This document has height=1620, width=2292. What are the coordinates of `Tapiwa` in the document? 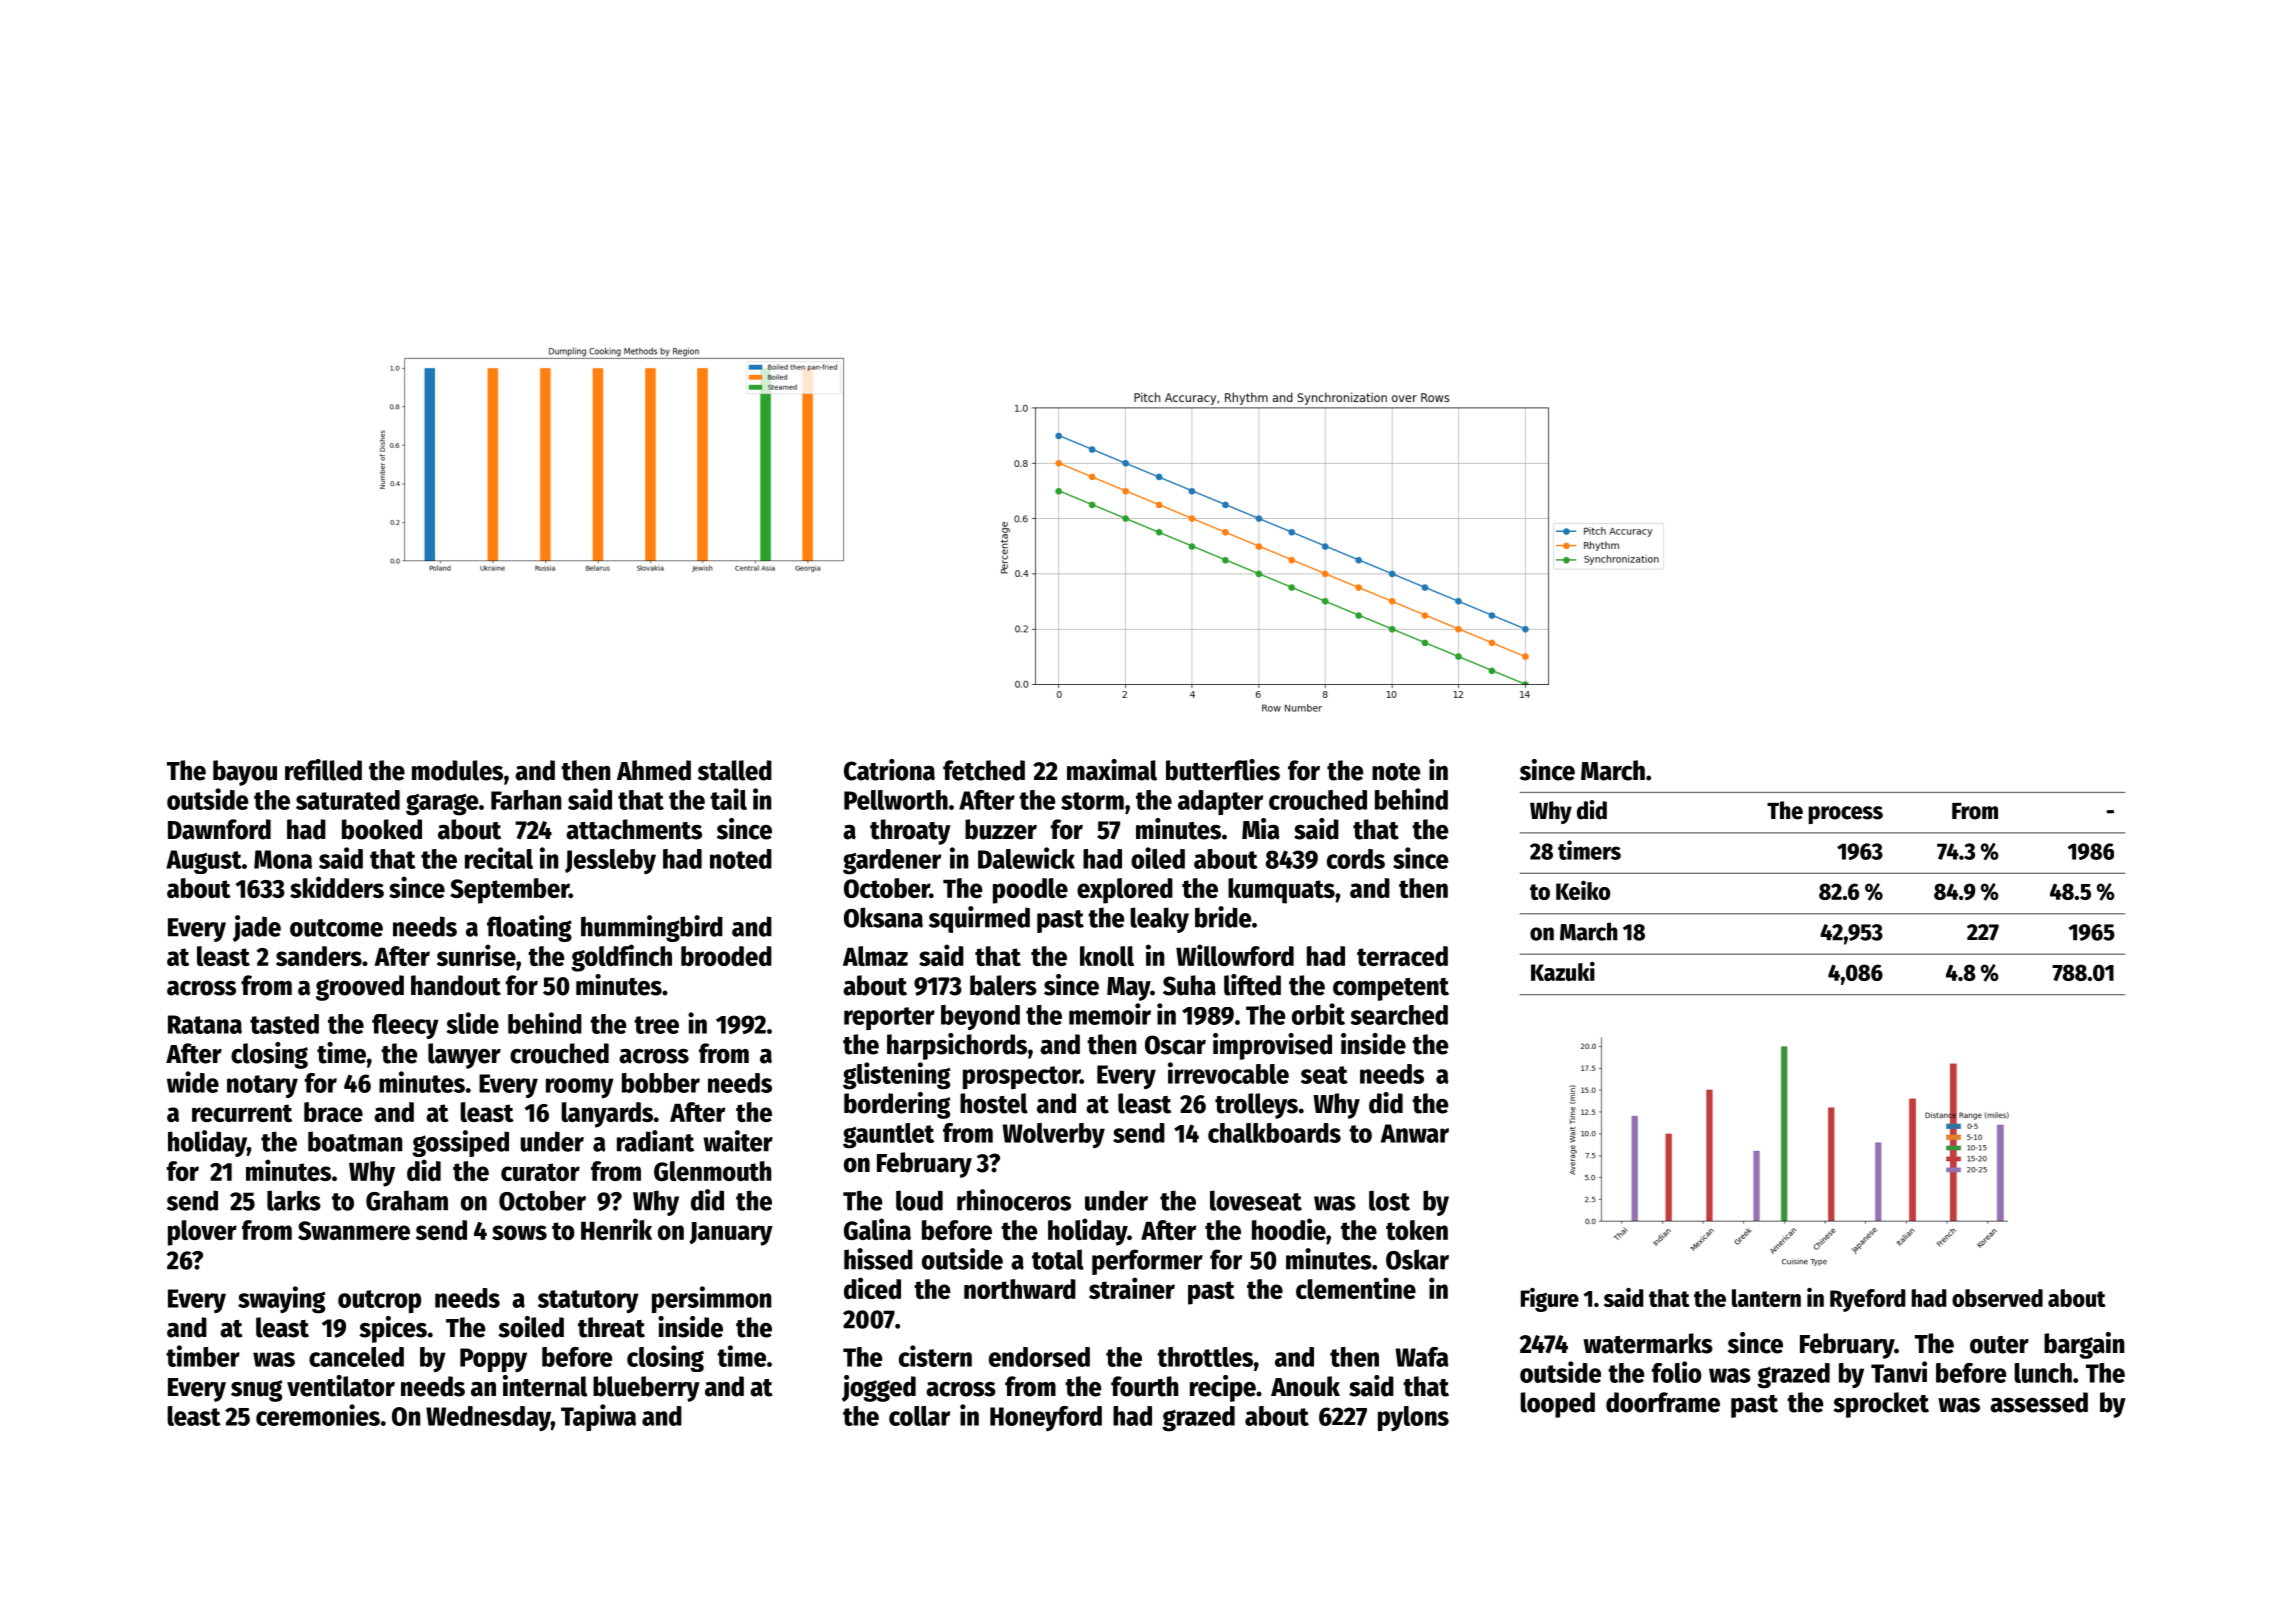 It's located at (598, 1417).
